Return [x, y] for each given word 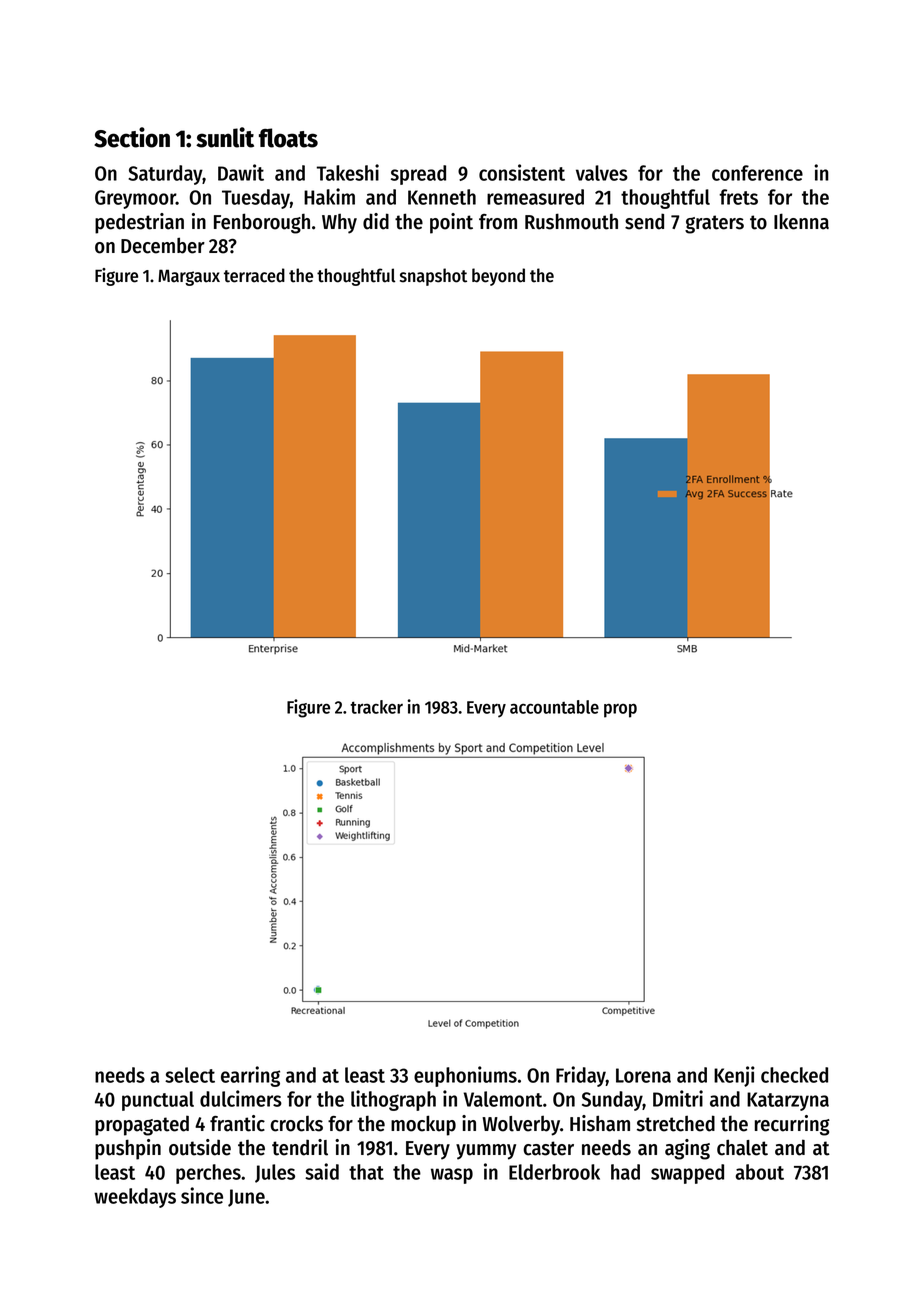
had [625, 1172]
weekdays [135, 1198]
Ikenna [801, 221]
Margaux [189, 277]
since [202, 1195]
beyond [498, 277]
